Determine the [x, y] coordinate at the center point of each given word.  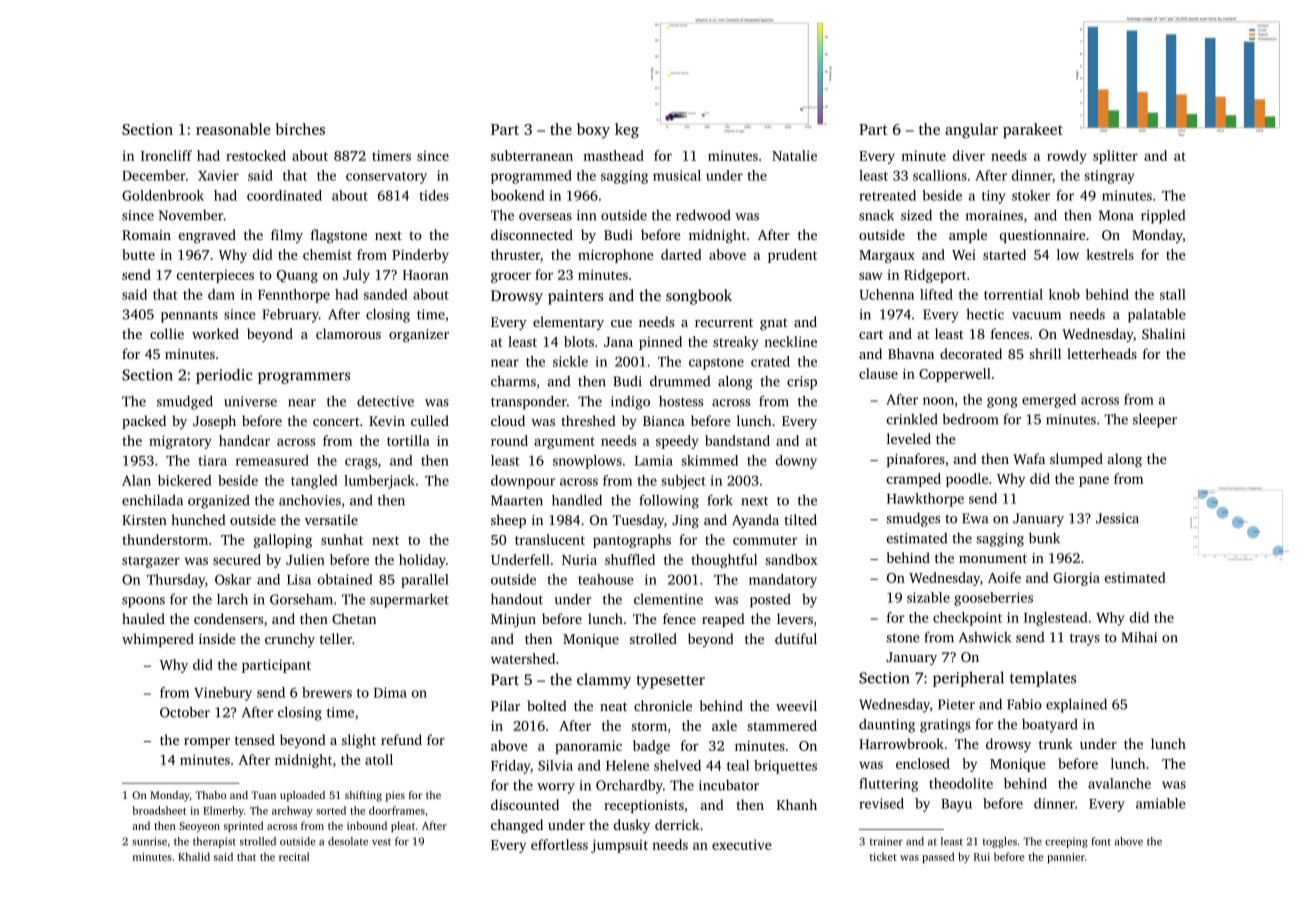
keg [627, 131]
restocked [256, 155]
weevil [796, 705]
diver [969, 155]
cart [871, 334]
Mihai [1139, 637]
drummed [680, 381]
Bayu [956, 805]
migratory [180, 442]
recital [294, 856]
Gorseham [301, 599]
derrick [677, 824]
